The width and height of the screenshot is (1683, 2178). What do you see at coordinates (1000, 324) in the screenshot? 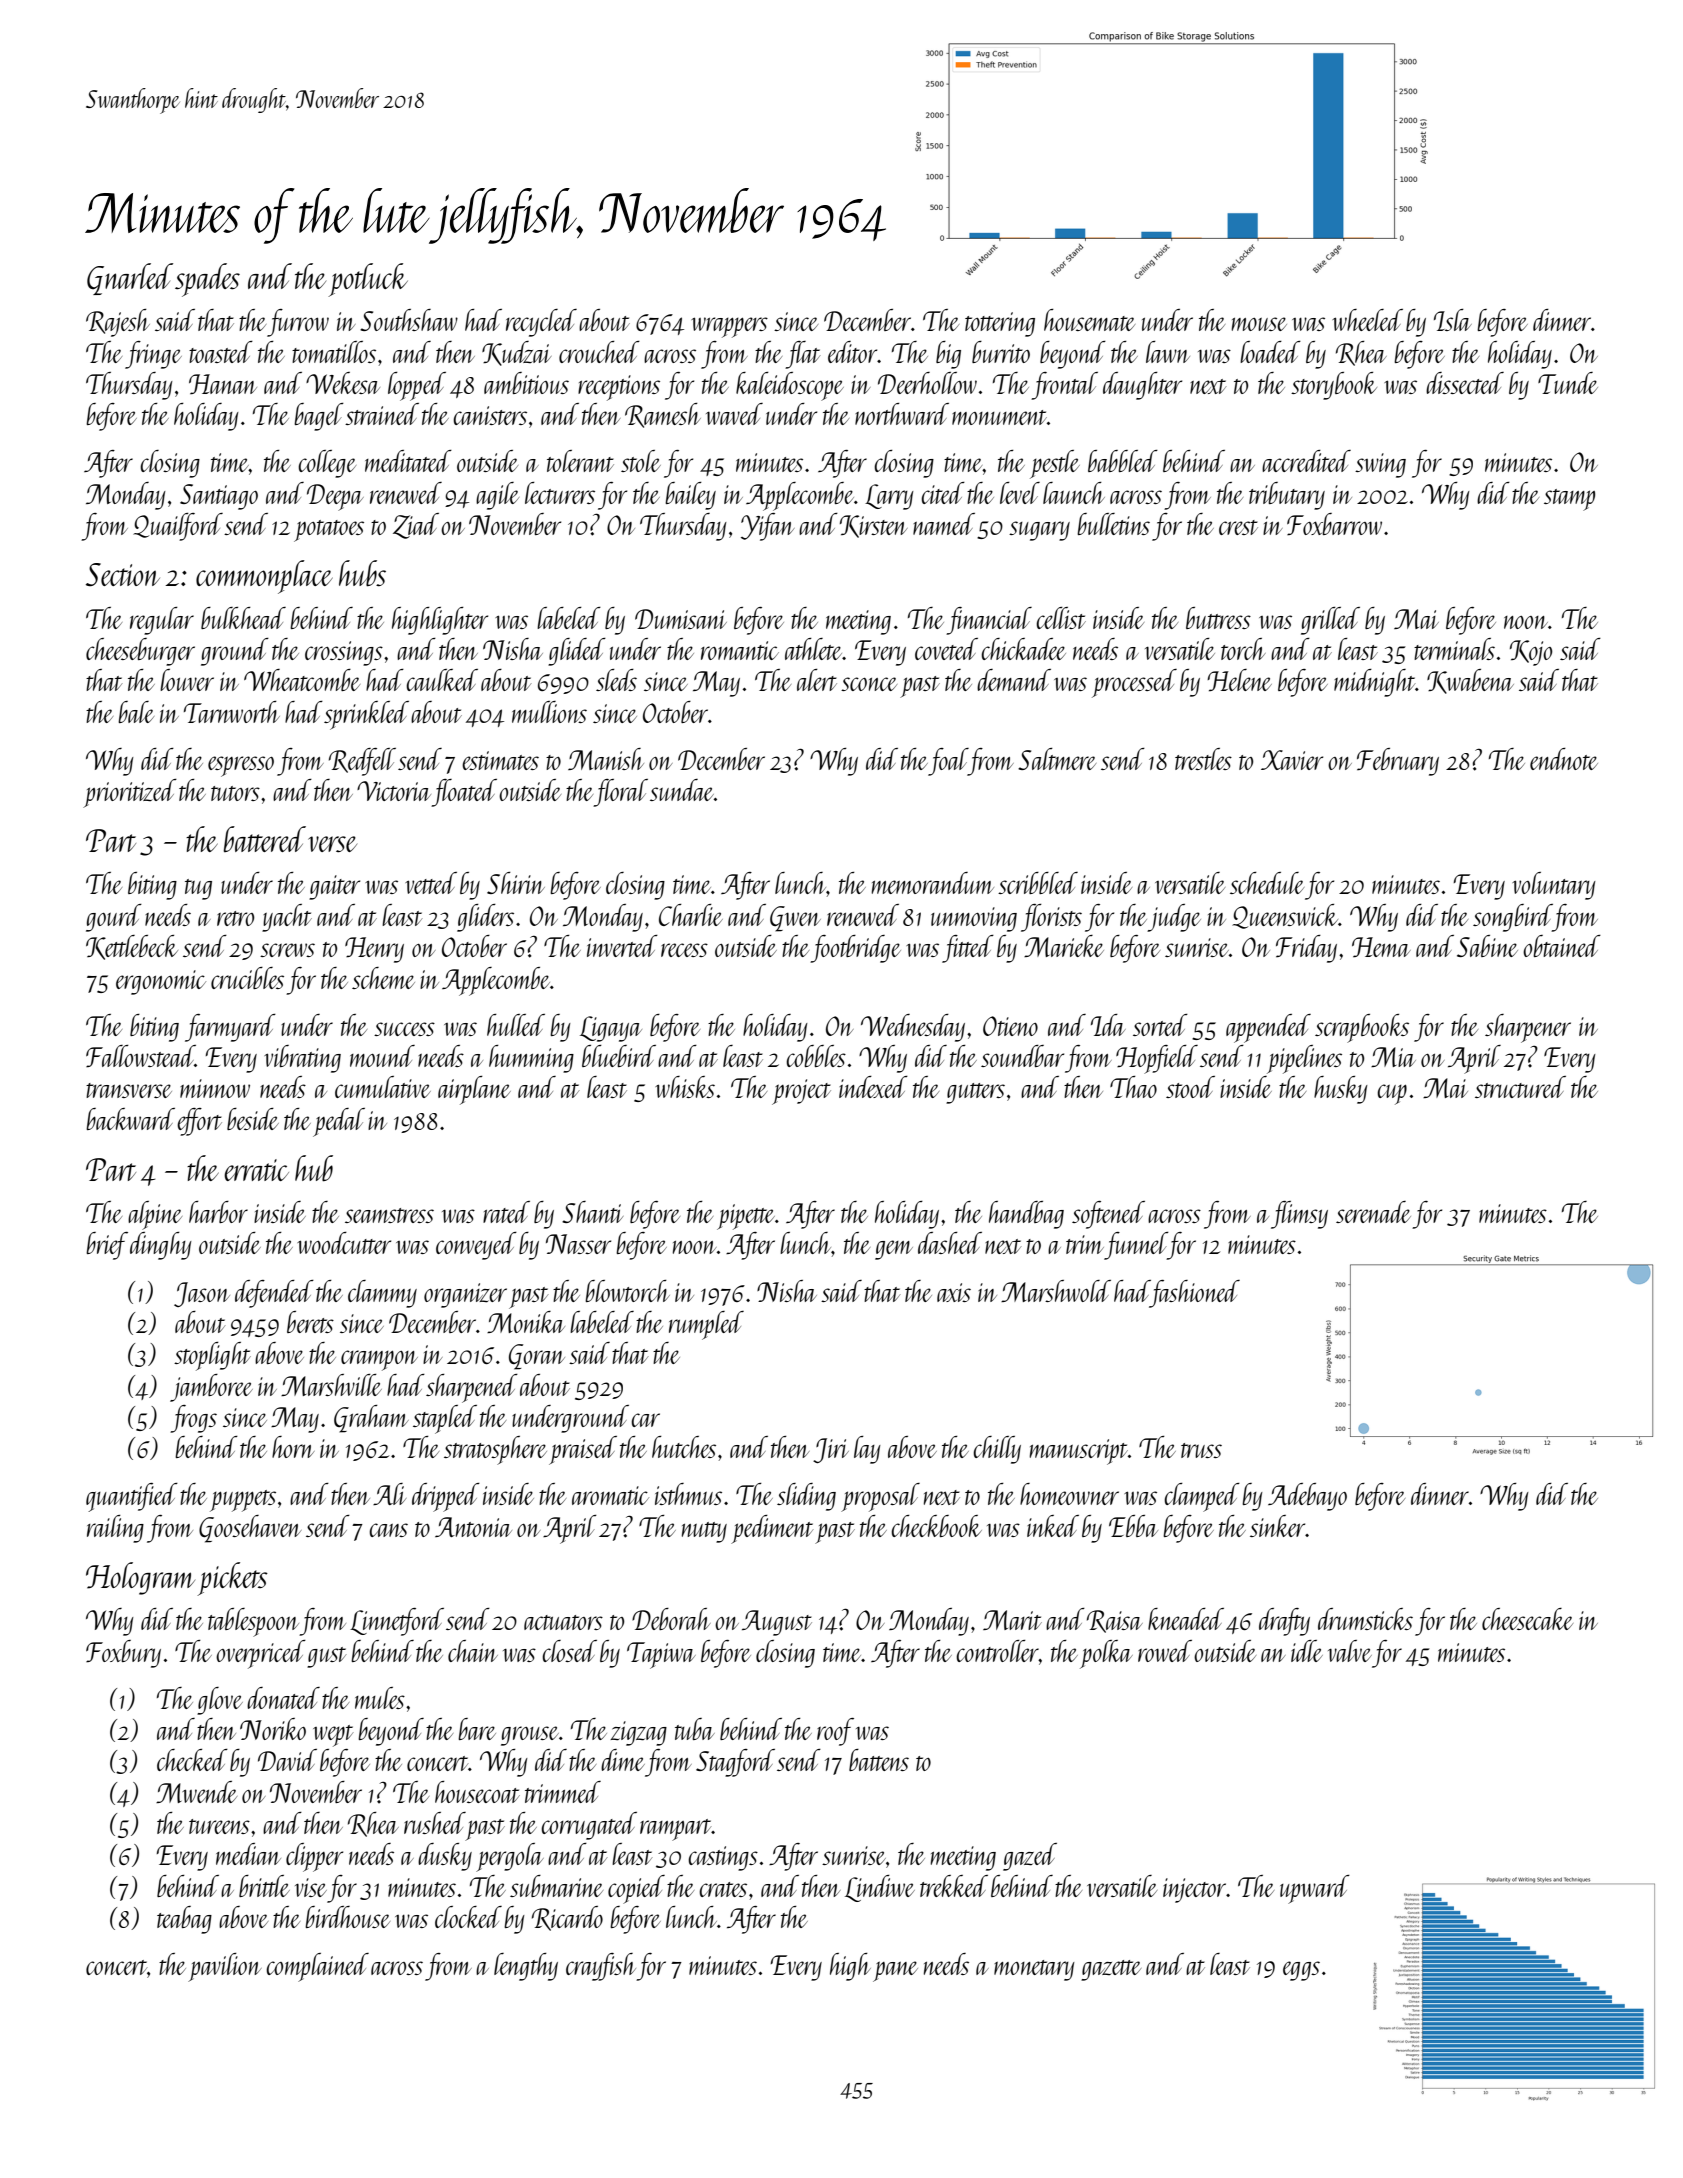
I see `tottering` at bounding box center [1000, 324].
